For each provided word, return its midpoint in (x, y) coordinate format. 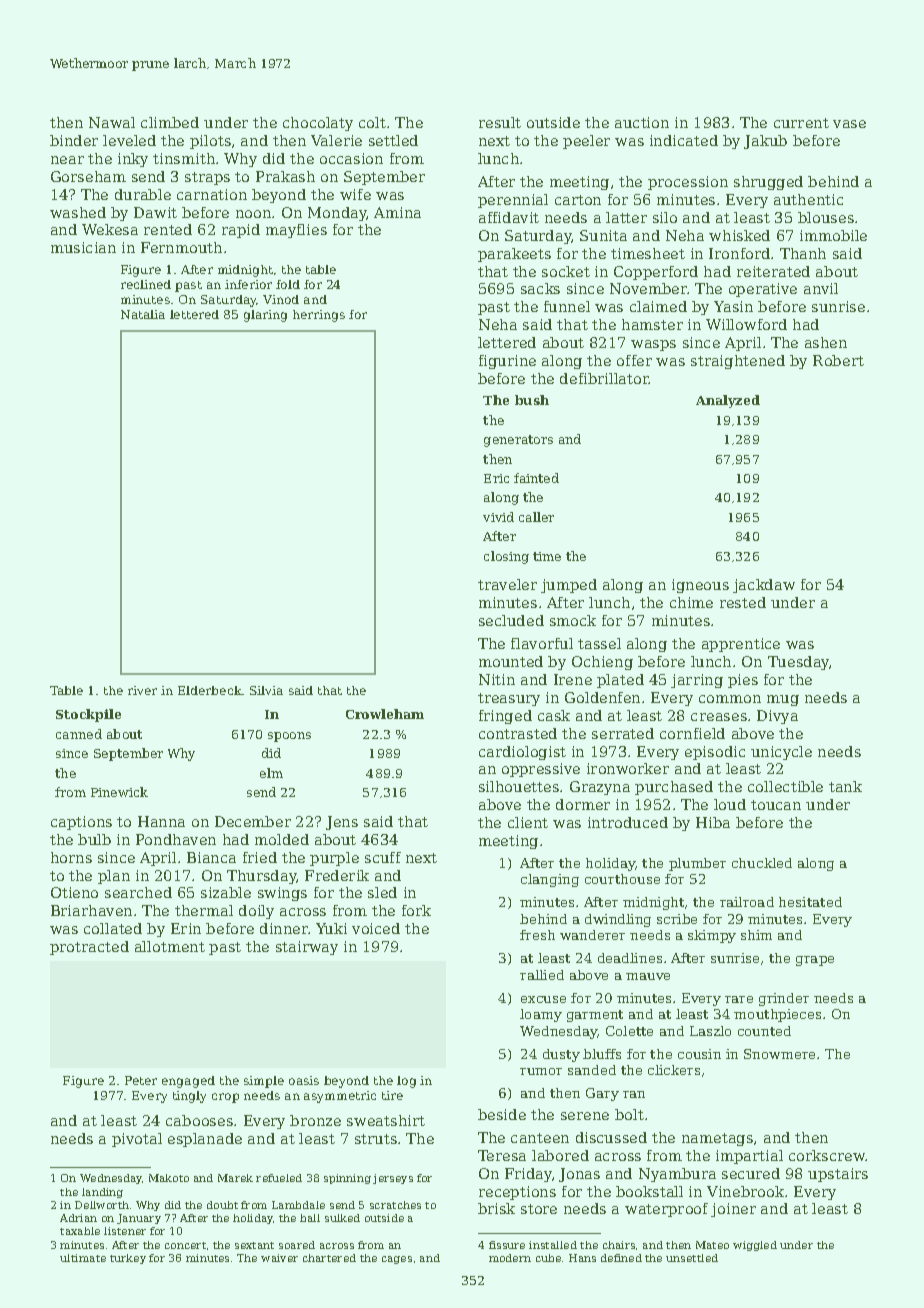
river (142, 690)
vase (849, 124)
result (500, 122)
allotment (170, 946)
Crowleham (385, 714)
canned (79, 734)
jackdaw (764, 586)
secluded (511, 620)
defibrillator (604, 378)
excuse (543, 999)
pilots (210, 142)
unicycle (781, 753)
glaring (265, 316)
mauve (648, 976)
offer (634, 360)
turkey (128, 1259)
